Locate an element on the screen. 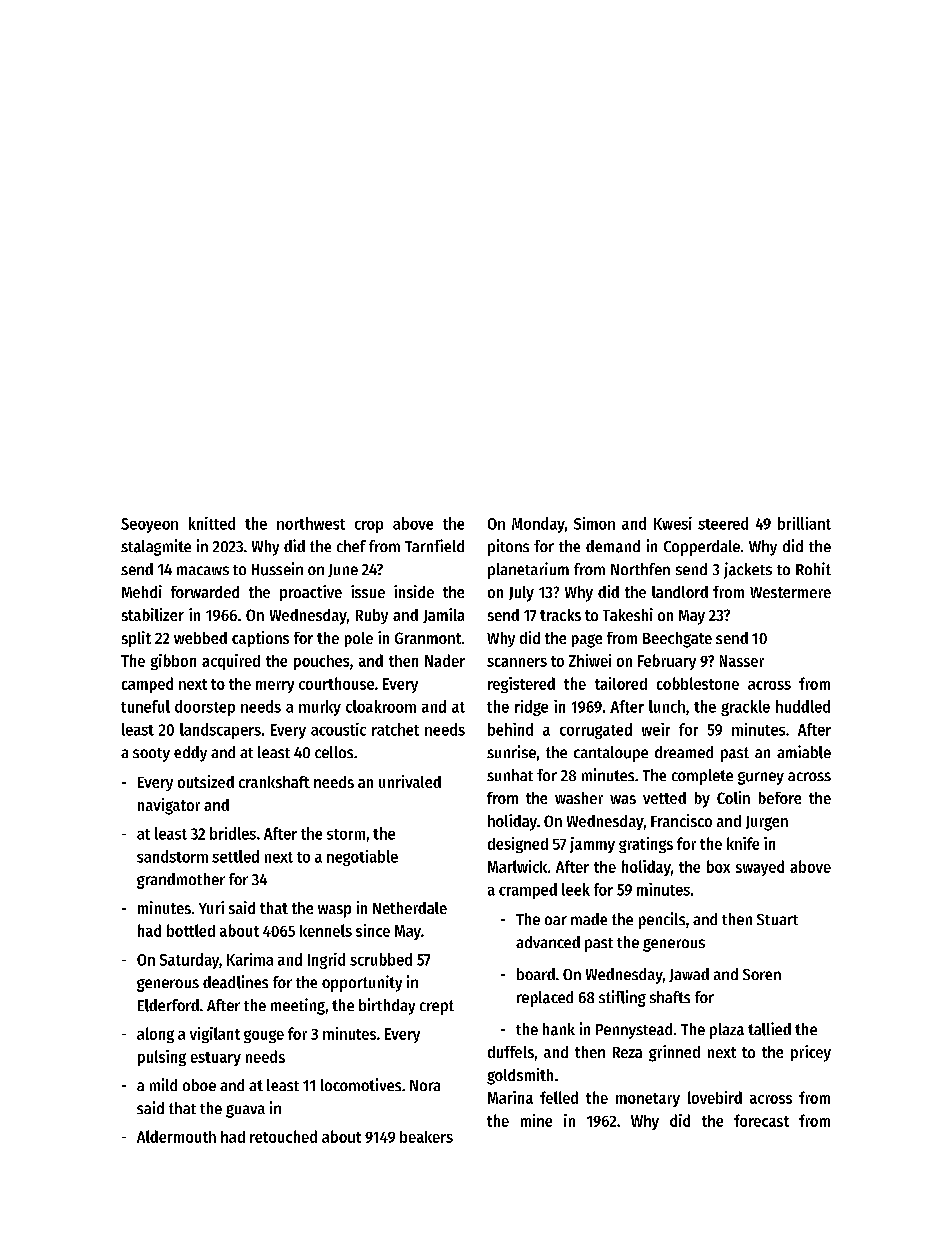 The width and height of the screenshot is (952, 1233). mild is located at coordinates (163, 1084).
